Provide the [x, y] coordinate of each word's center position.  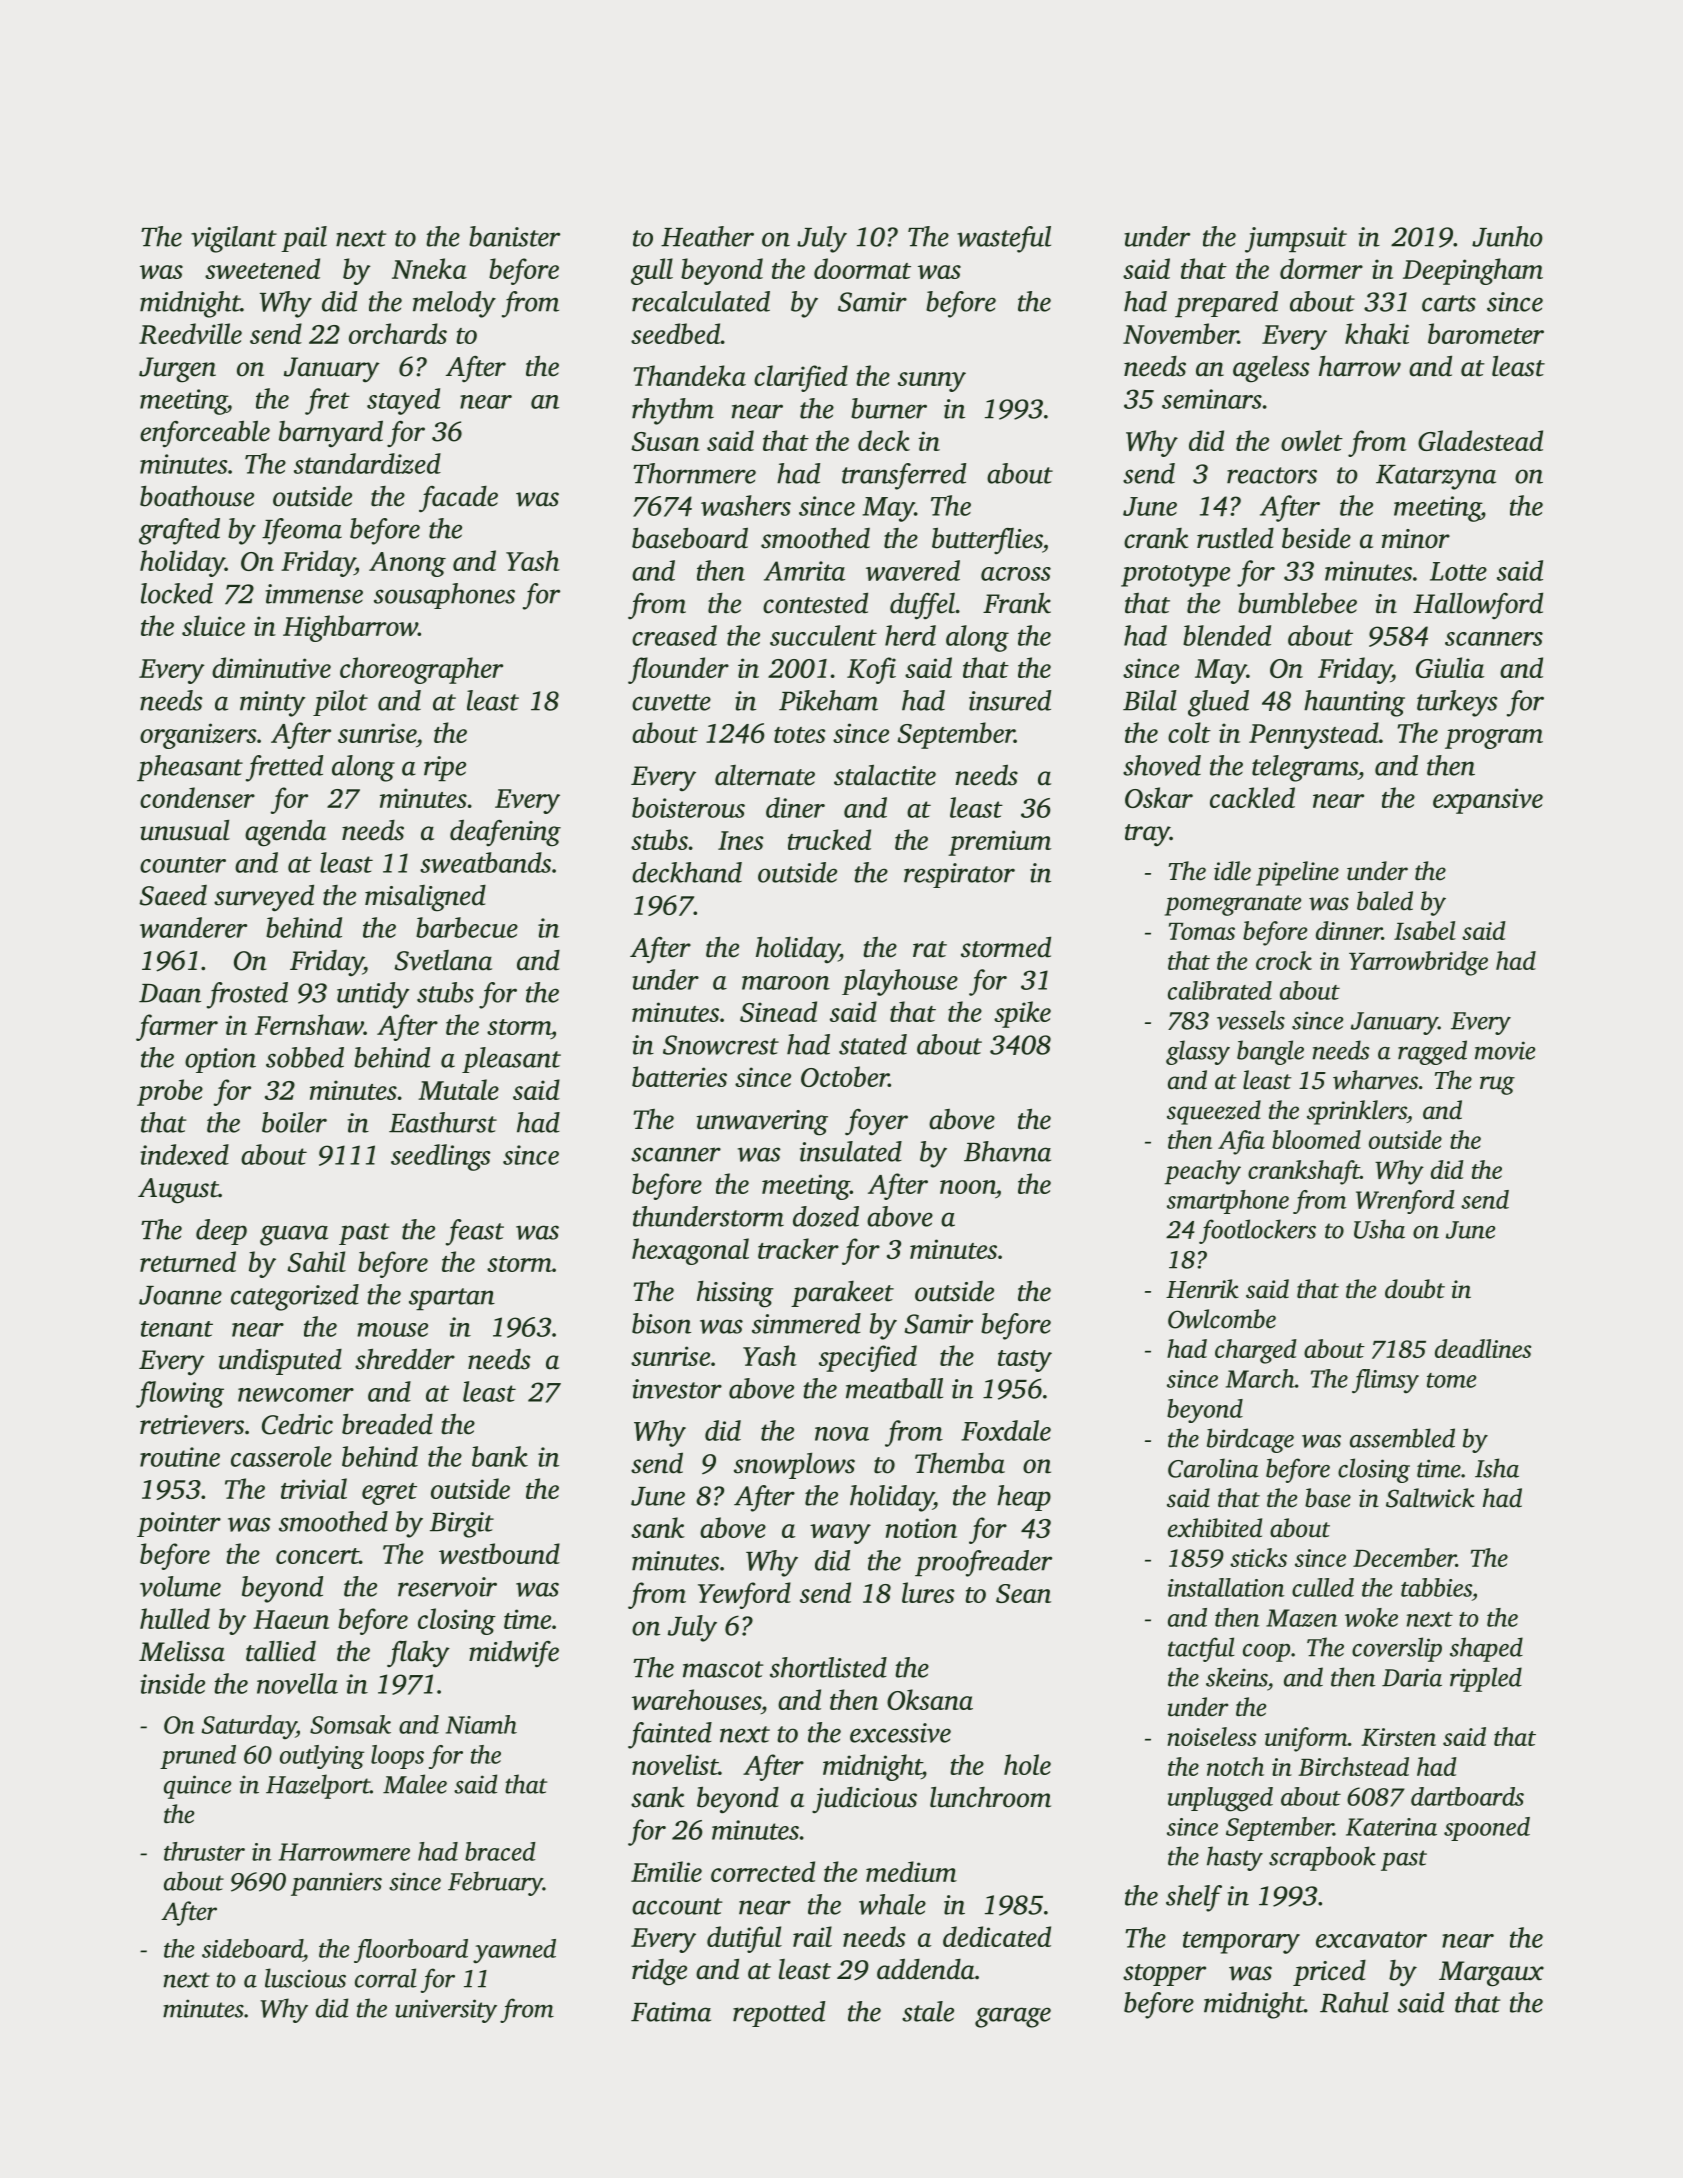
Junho [1507, 236]
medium [911, 1871]
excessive [900, 1733]
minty [273, 704]
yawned [514, 1951]
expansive [1488, 801]
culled [1323, 1587]
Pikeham [828, 700]
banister [514, 236]
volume [180, 1586]
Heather [707, 236]
